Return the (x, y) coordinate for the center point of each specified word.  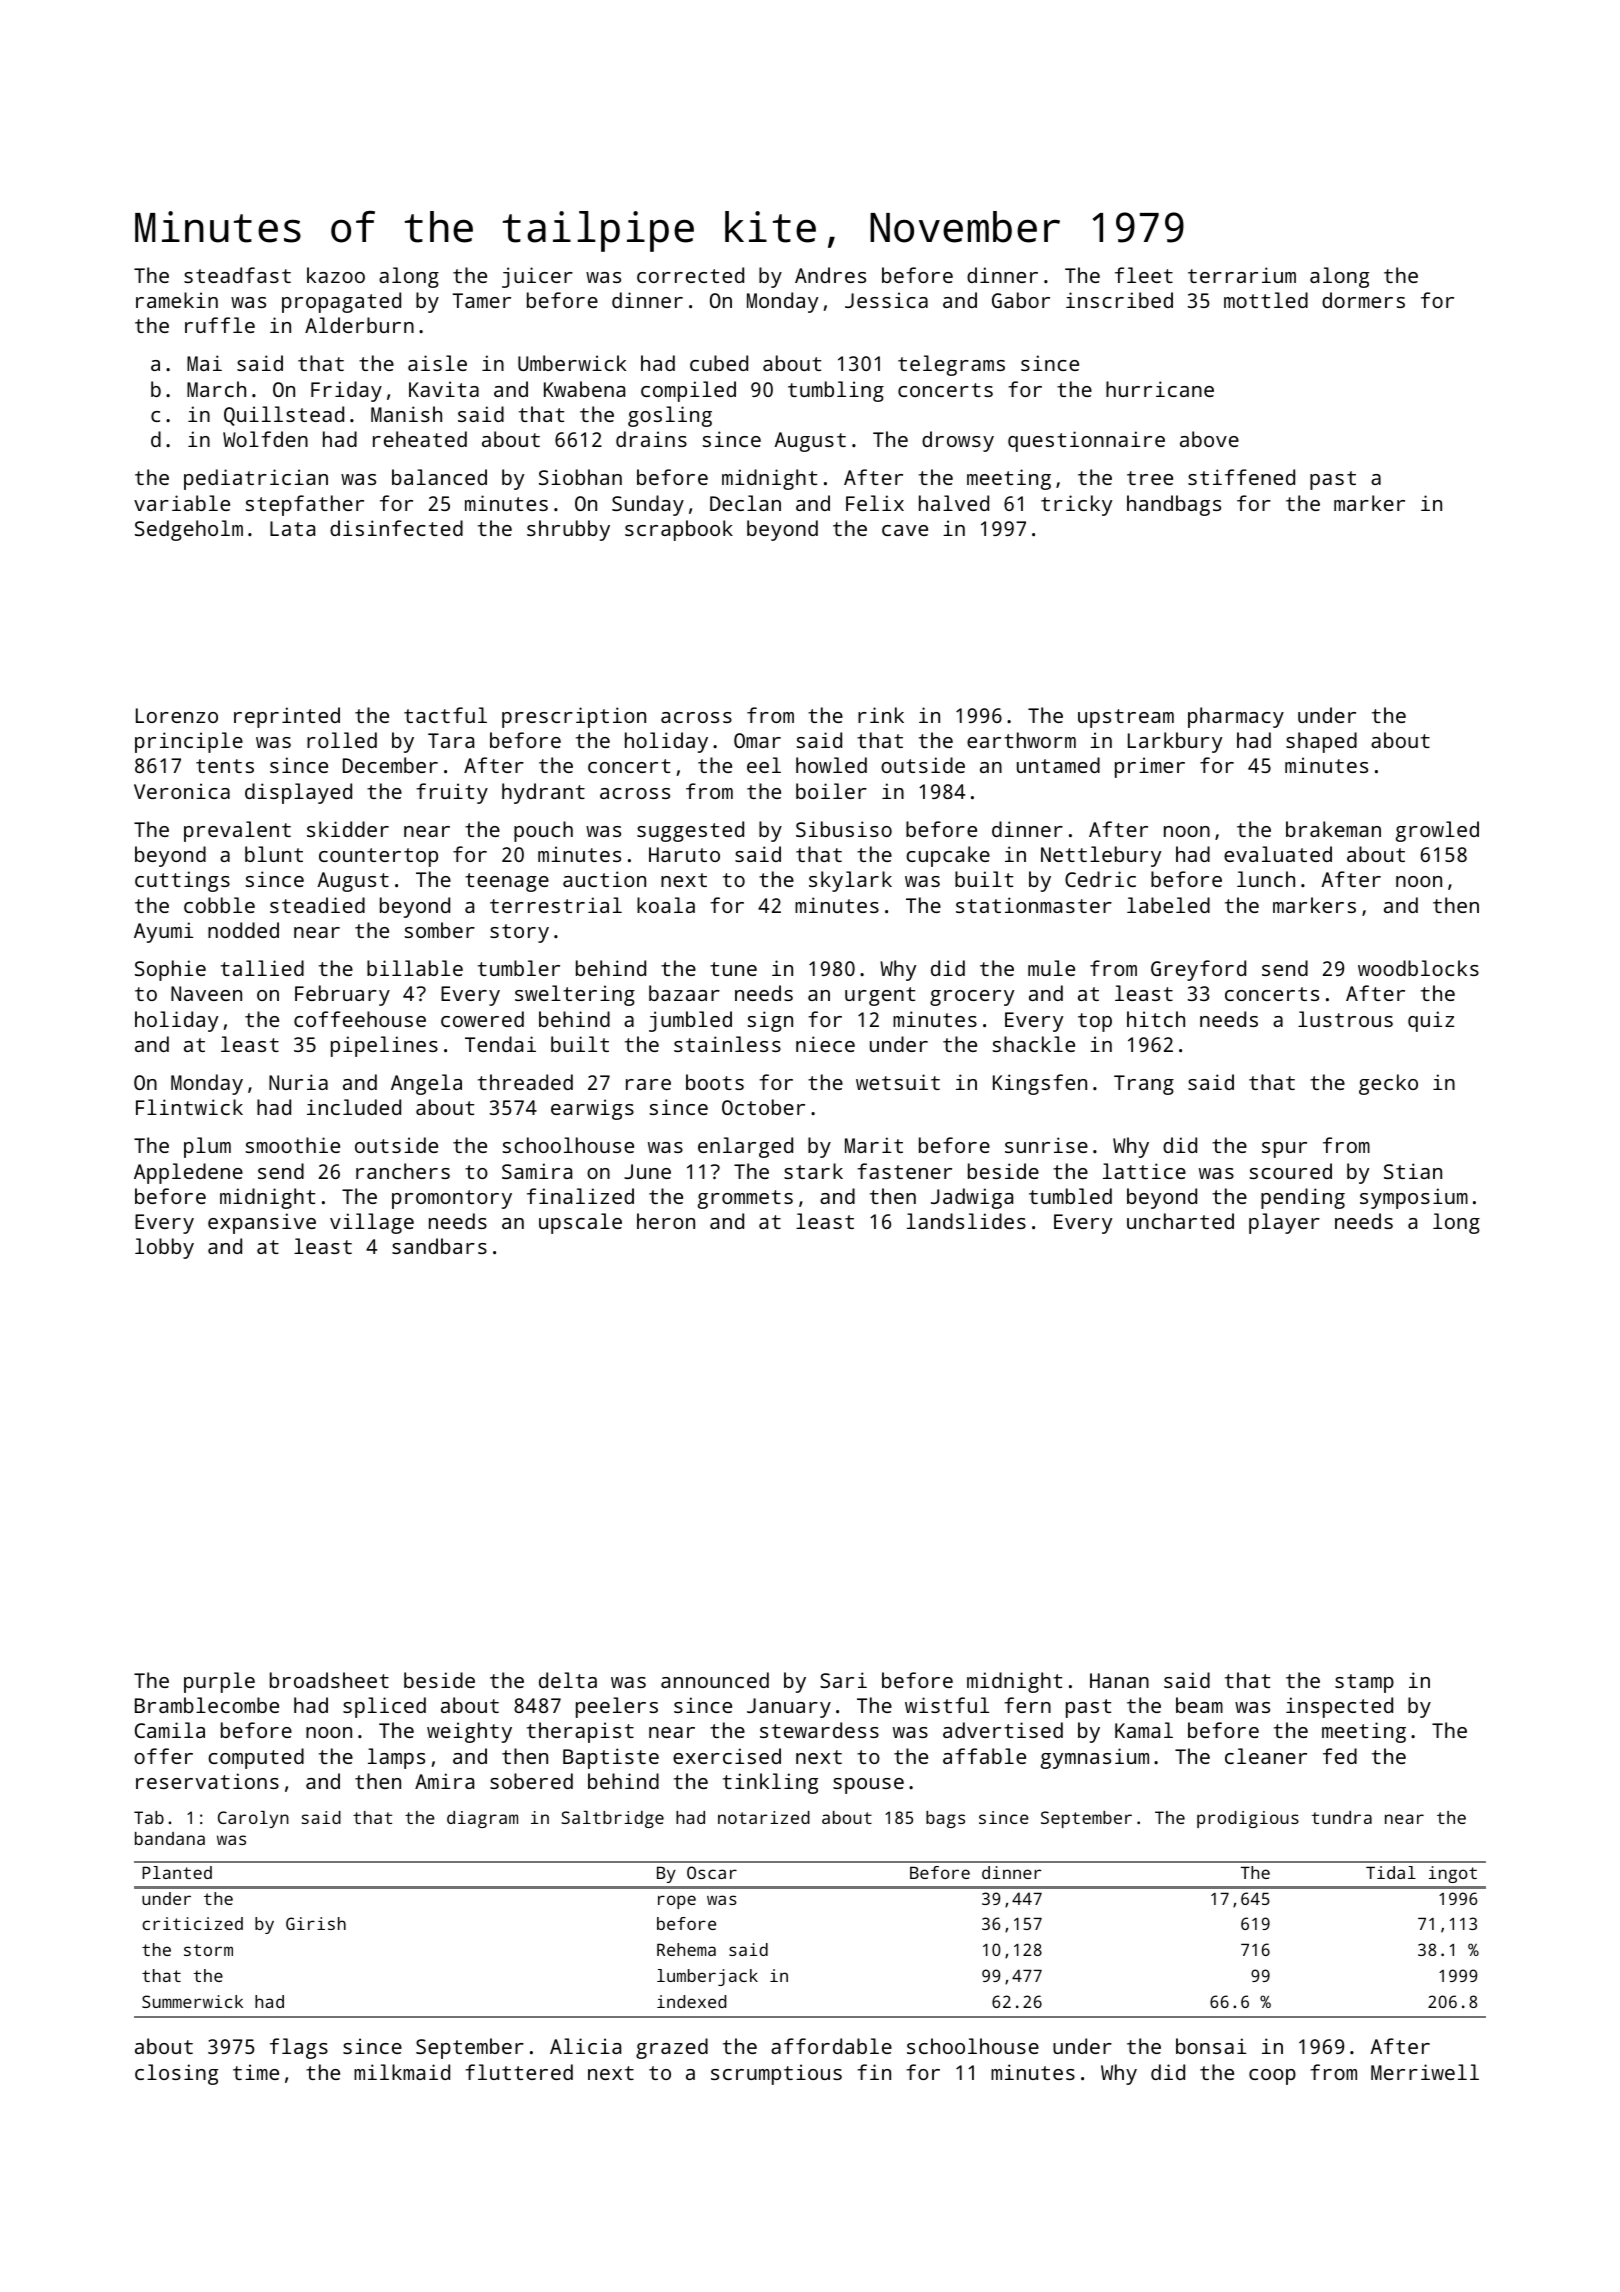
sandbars (439, 1246)
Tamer (482, 300)
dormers (1363, 300)
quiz (1431, 1021)
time (256, 2072)
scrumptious (776, 2074)
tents (225, 766)
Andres (830, 275)
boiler (831, 791)
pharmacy (1236, 717)
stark (813, 1171)
